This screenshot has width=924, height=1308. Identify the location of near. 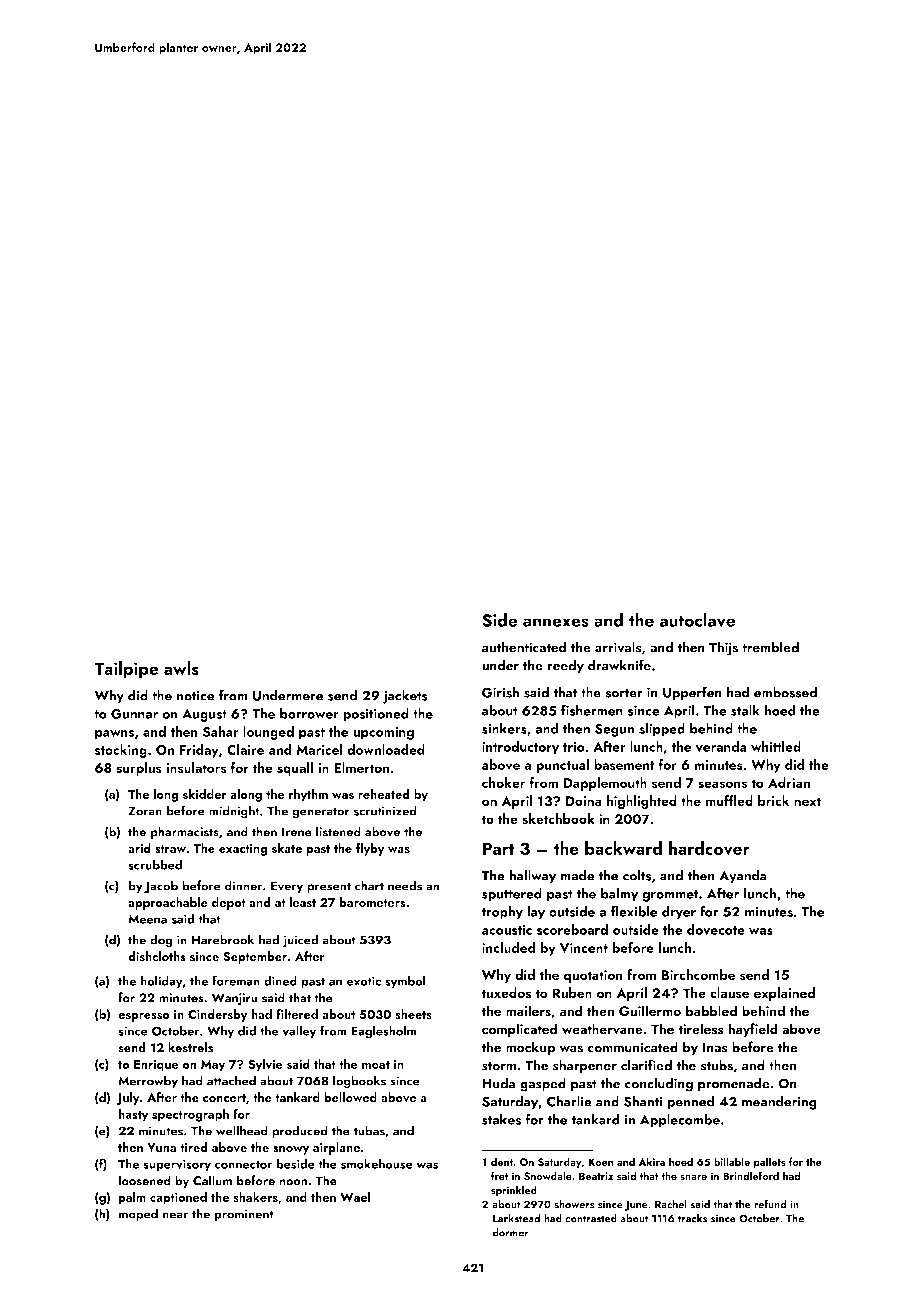
(175, 1215).
